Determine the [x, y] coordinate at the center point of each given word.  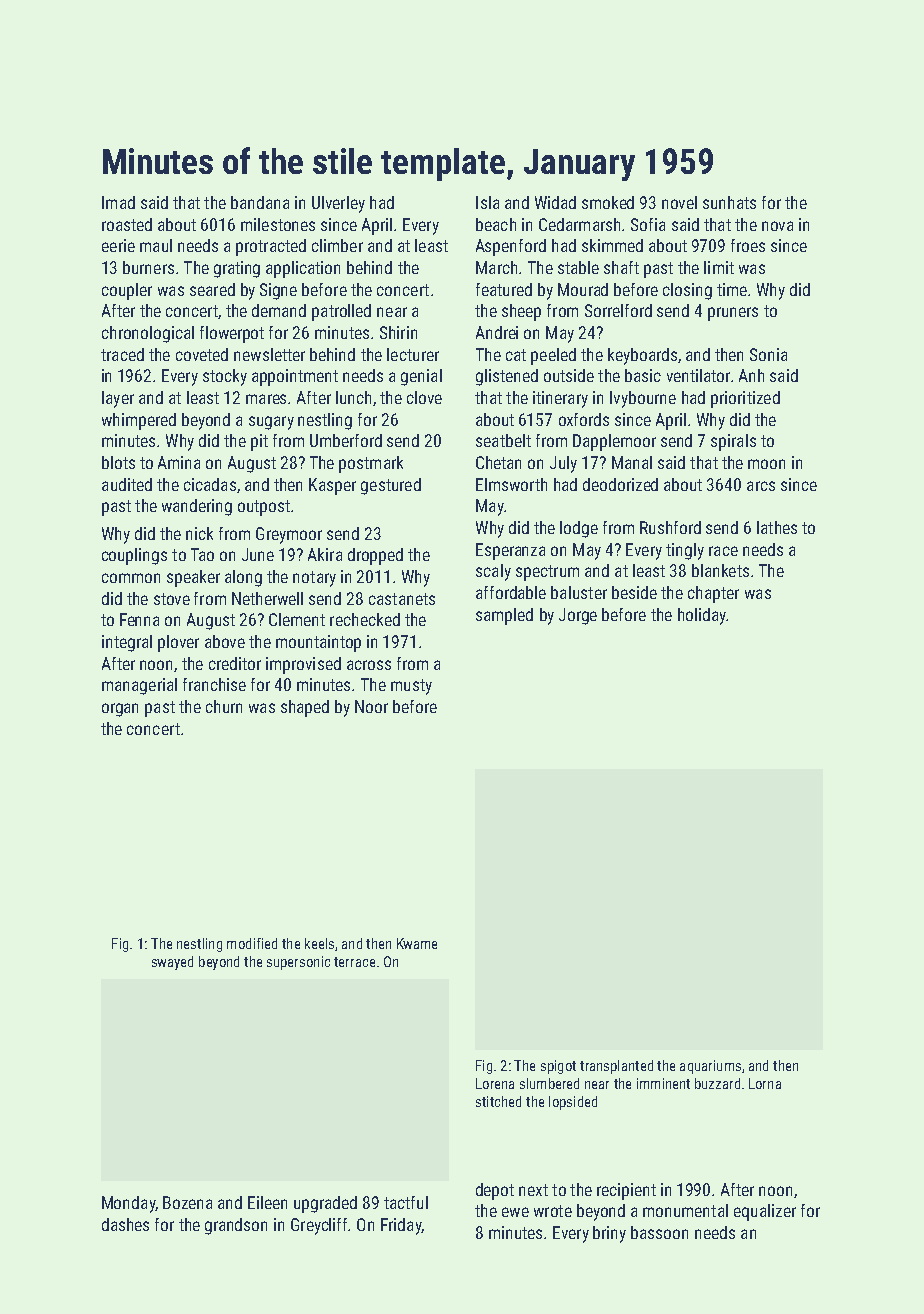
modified [252, 943]
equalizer [765, 1212]
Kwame [417, 943]
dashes [125, 1224]
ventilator [698, 375]
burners [148, 267]
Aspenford [511, 247]
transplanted [616, 1067]
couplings [134, 556]
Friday [401, 1226]
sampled [504, 616]
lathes [777, 527]
